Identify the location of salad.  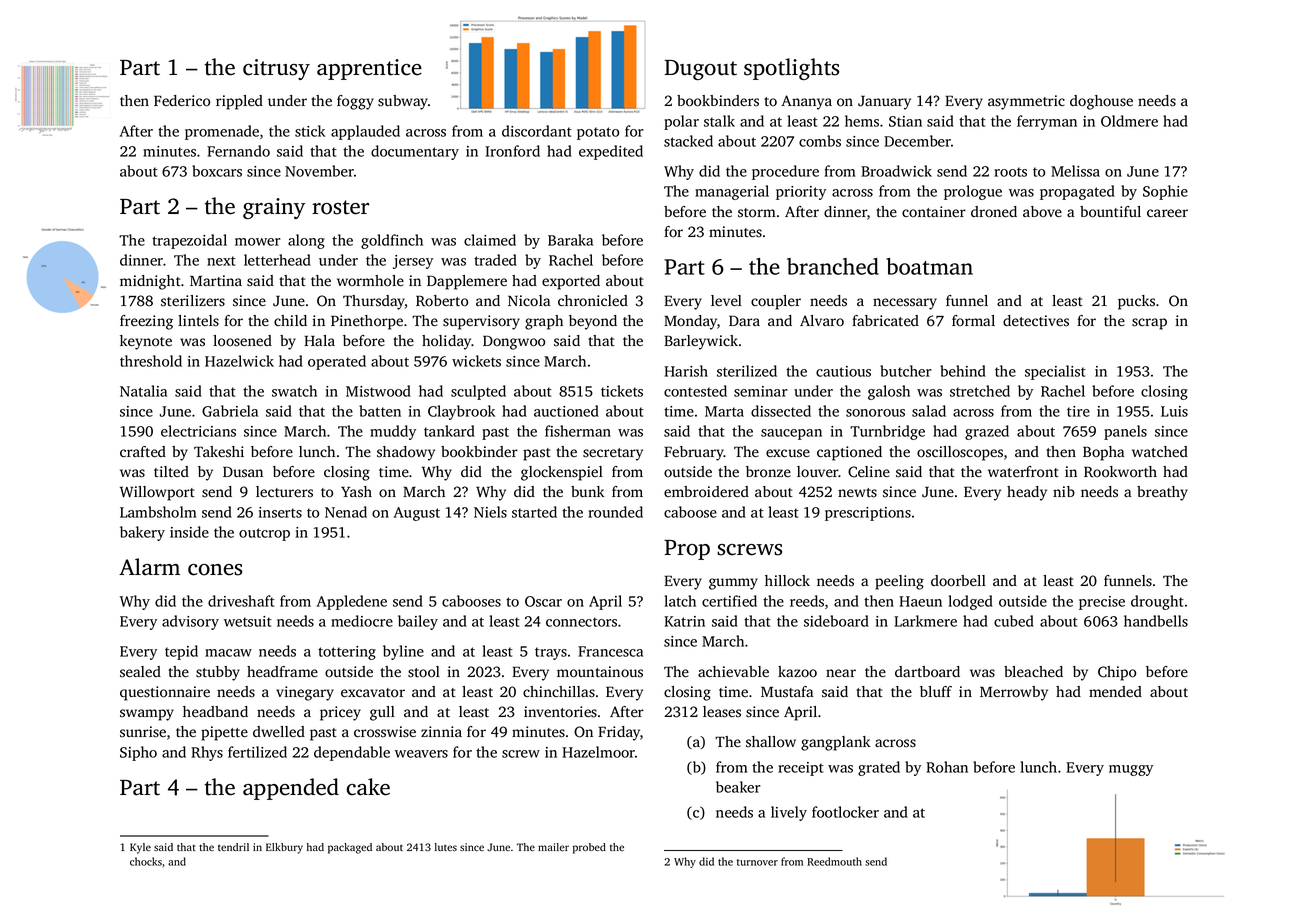
(929, 411).
